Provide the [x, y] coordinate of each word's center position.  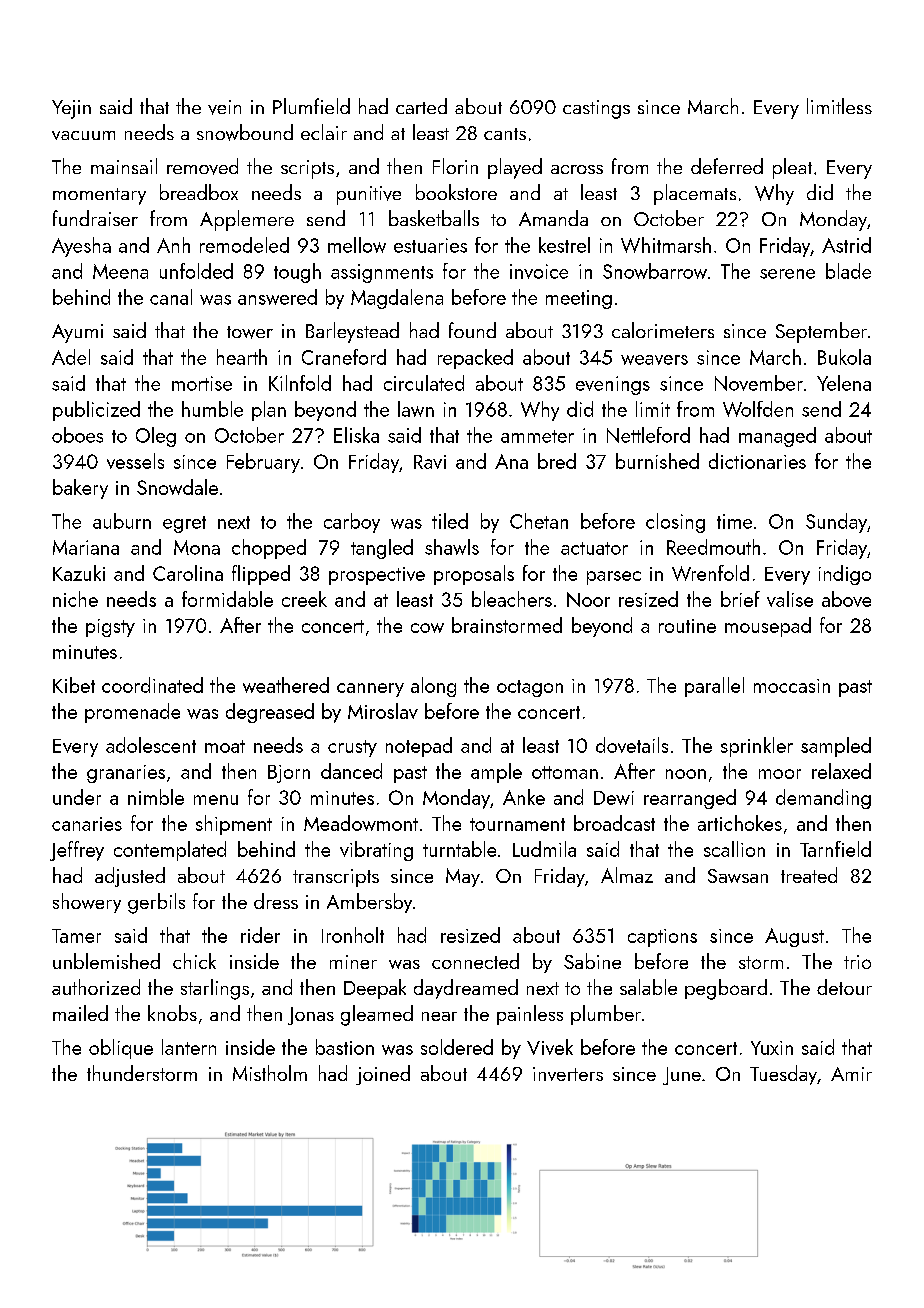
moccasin [792, 686]
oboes [77, 435]
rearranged [690, 799]
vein [224, 107]
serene [787, 274]
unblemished [106, 961]
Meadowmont [361, 823]
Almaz [627, 875]
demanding [823, 799]
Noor [588, 599]
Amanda [553, 218]
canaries [87, 824]
